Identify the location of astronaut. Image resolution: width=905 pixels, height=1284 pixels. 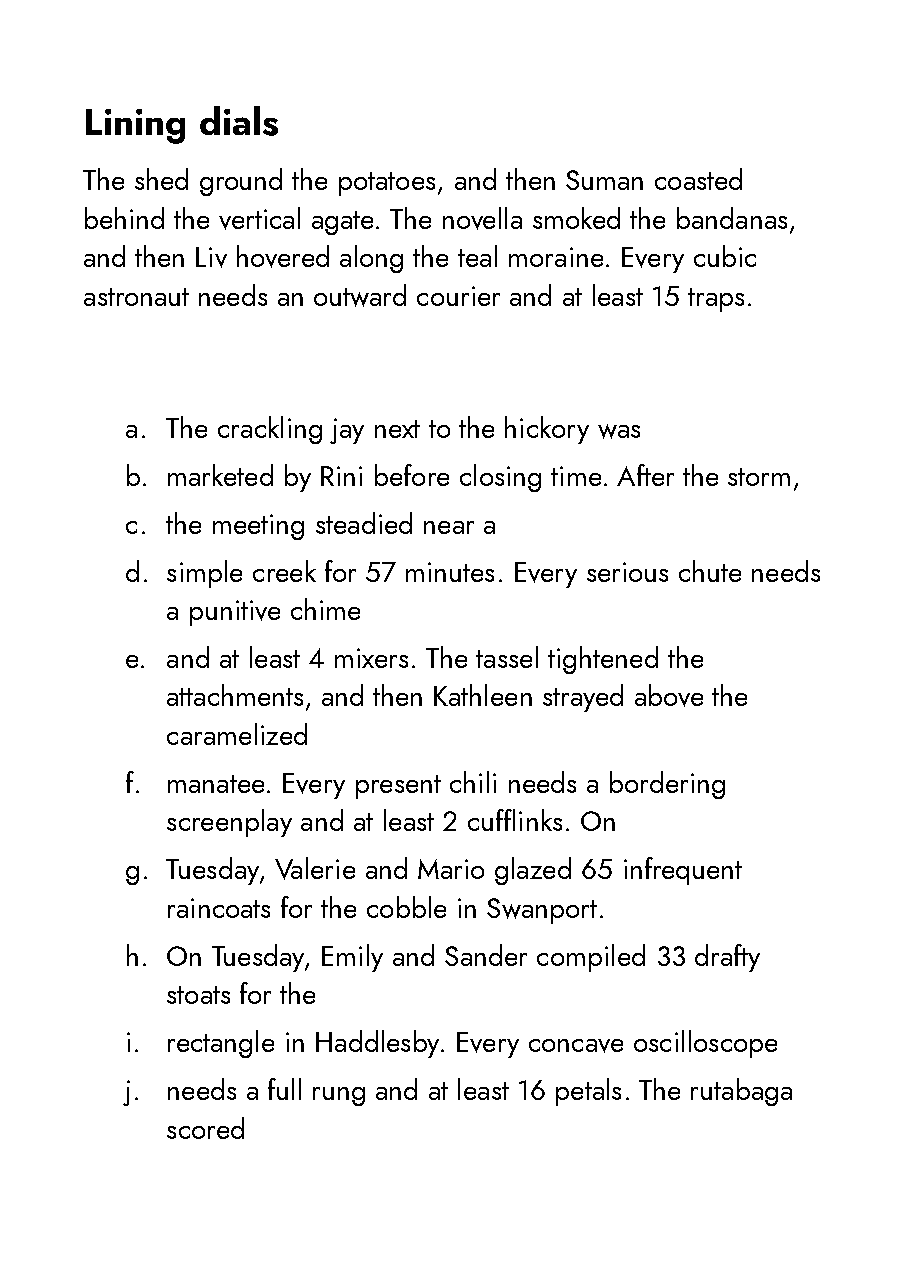
(136, 297).
